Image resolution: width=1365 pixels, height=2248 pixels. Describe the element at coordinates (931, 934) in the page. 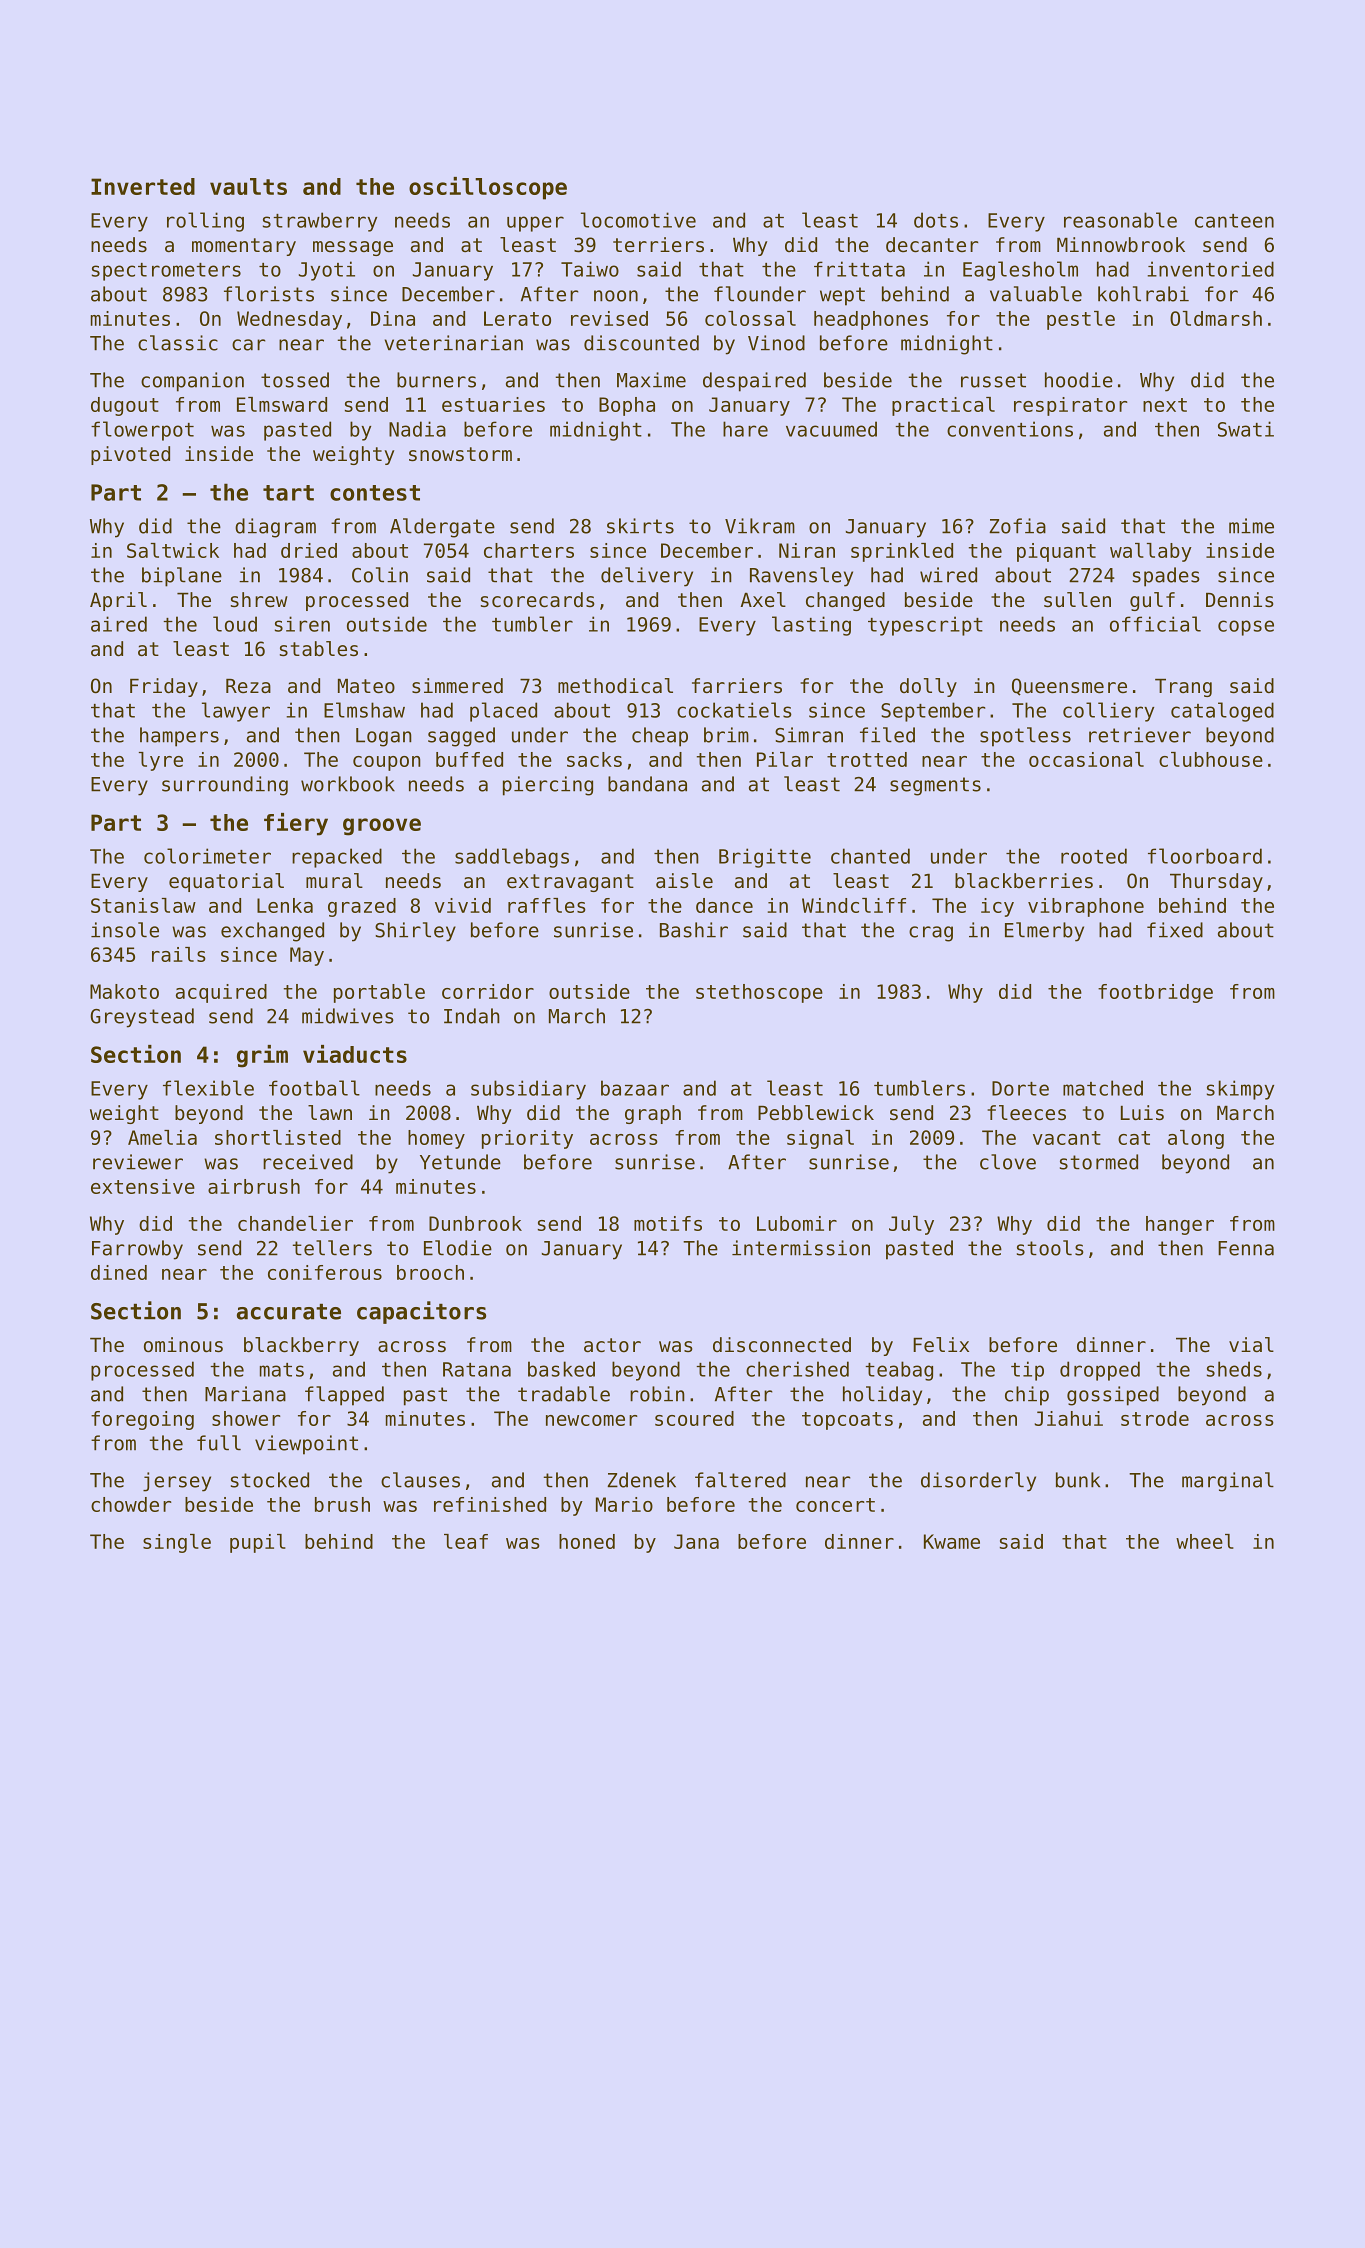

I see `crag` at that location.
